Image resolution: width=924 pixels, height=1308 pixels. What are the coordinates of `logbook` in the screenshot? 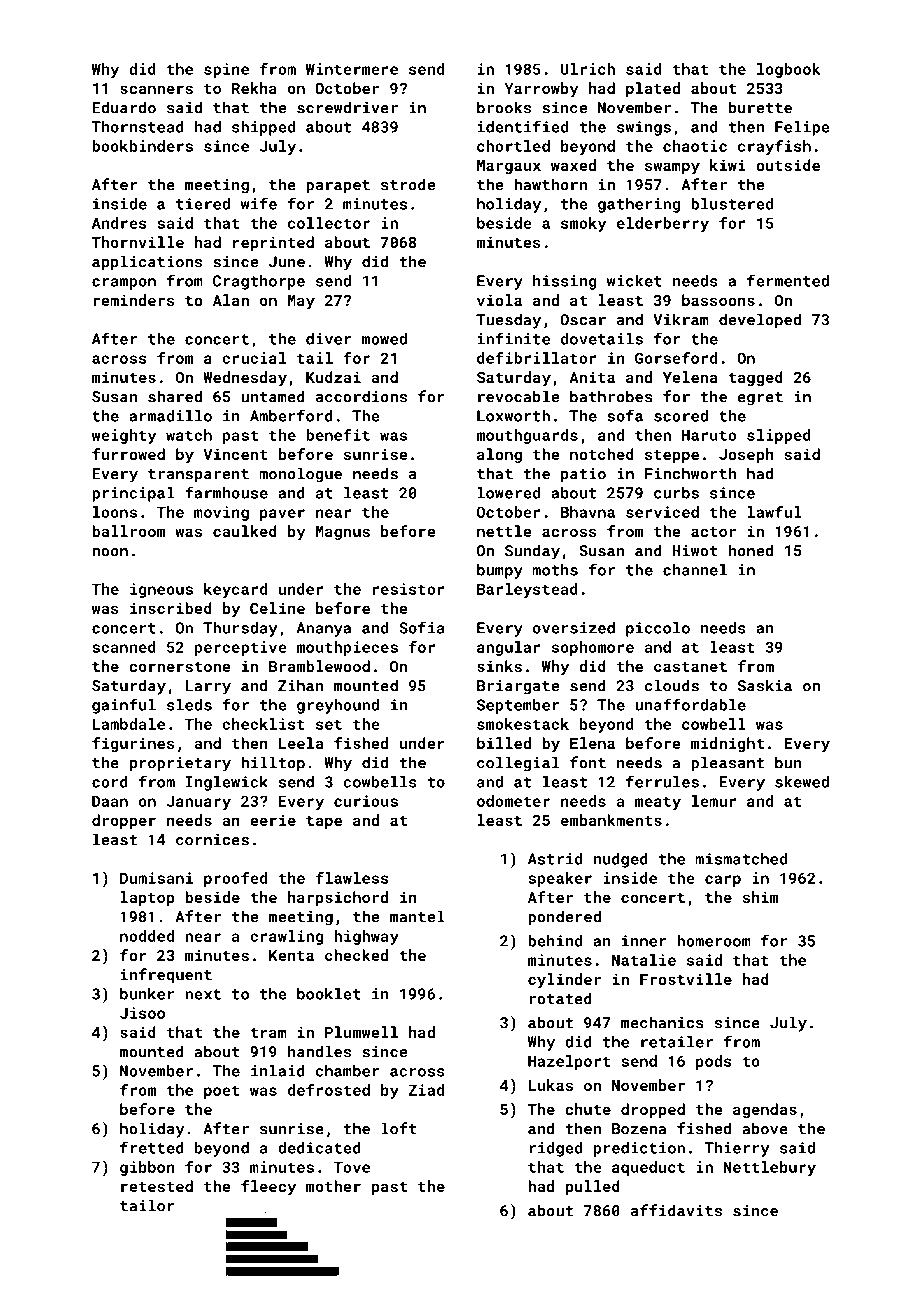 It's located at (788, 70).
